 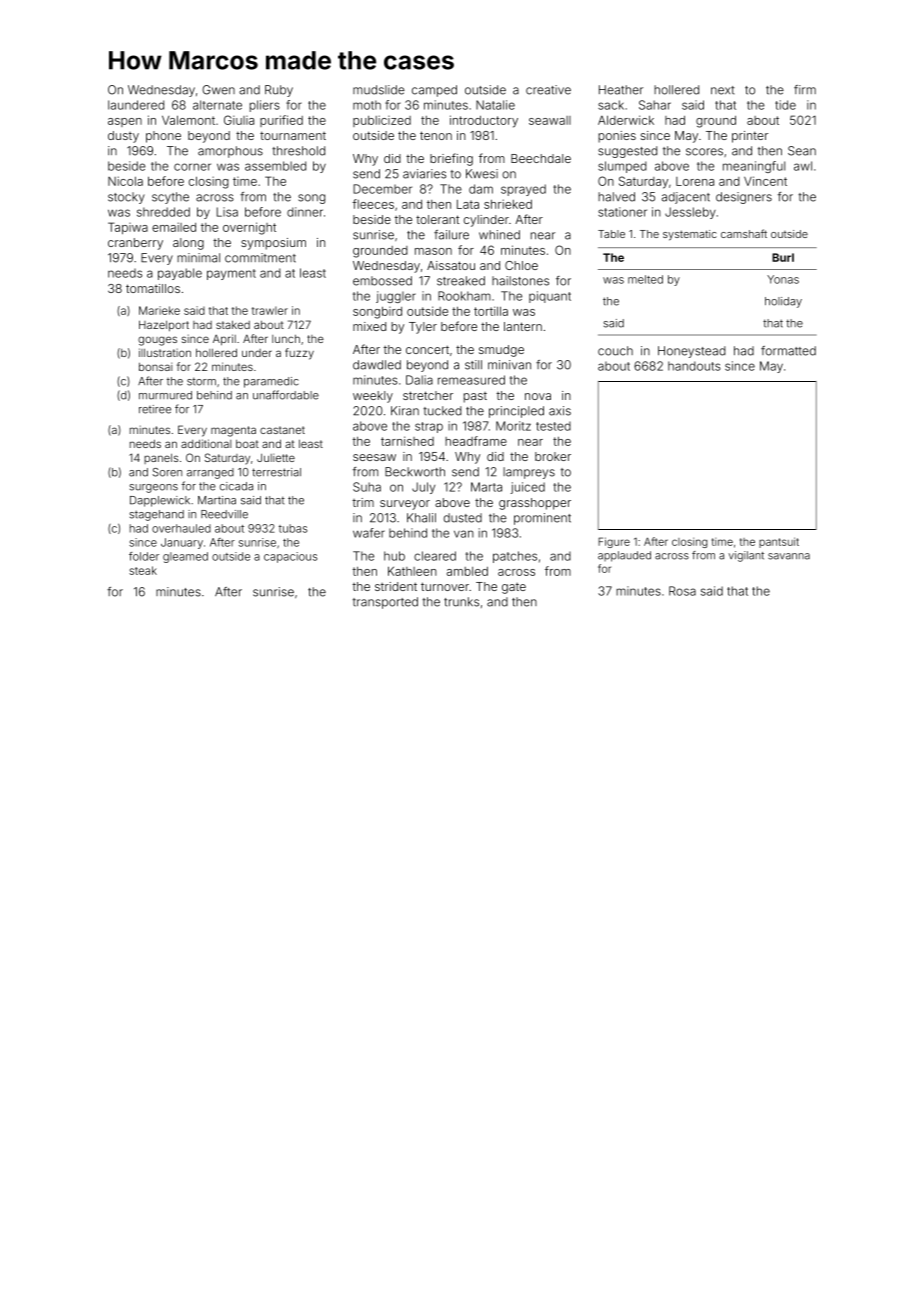 What do you see at coordinates (535, 504) in the screenshot?
I see `grasshopper` at bounding box center [535, 504].
